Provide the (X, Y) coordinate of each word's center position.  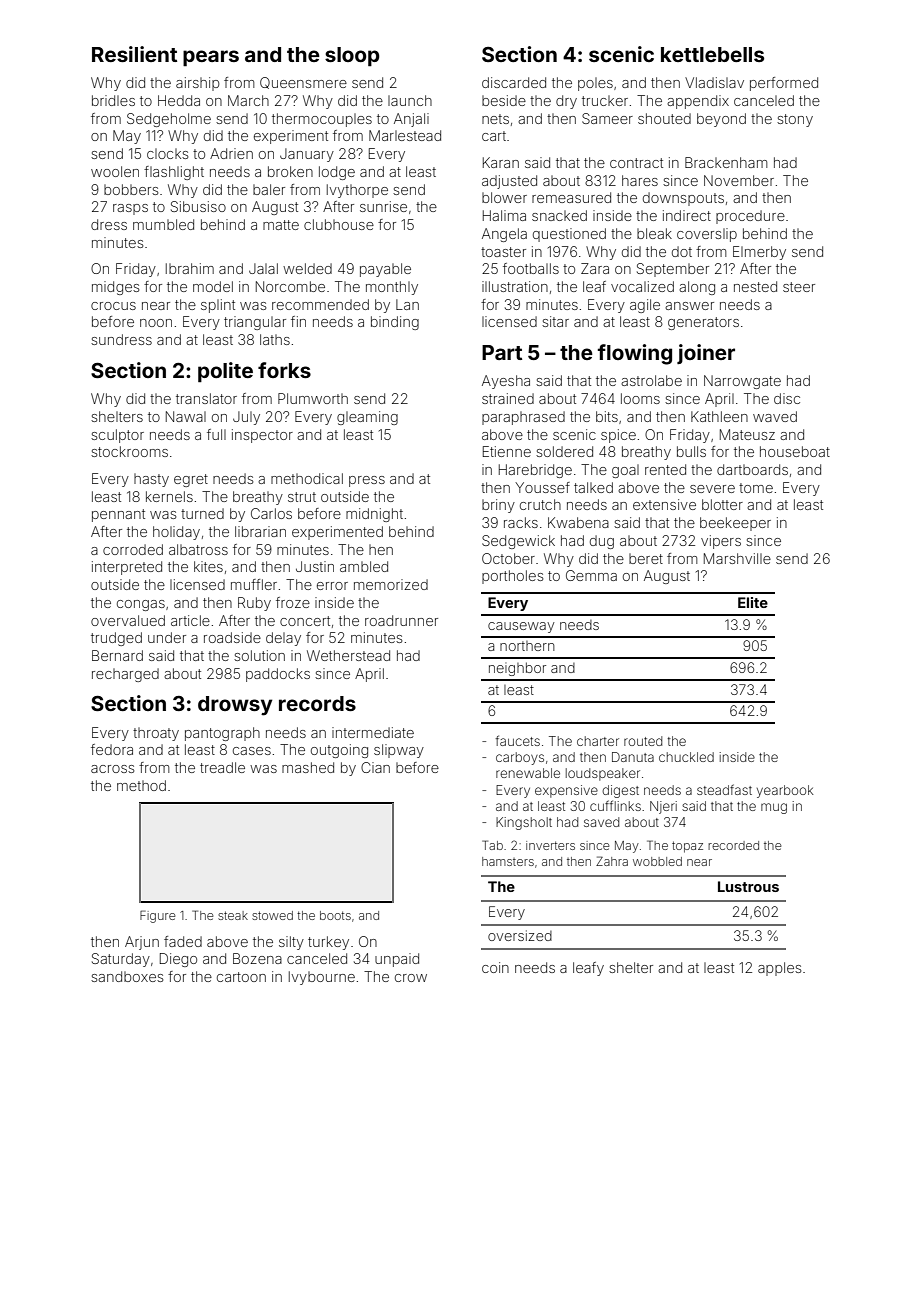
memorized (391, 584)
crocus (113, 306)
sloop (352, 57)
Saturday (121, 960)
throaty (156, 734)
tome (756, 488)
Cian (375, 767)
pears (211, 58)
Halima (504, 215)
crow (411, 978)
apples (779, 969)
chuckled (686, 757)
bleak (654, 233)
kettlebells (712, 54)
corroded (133, 549)
